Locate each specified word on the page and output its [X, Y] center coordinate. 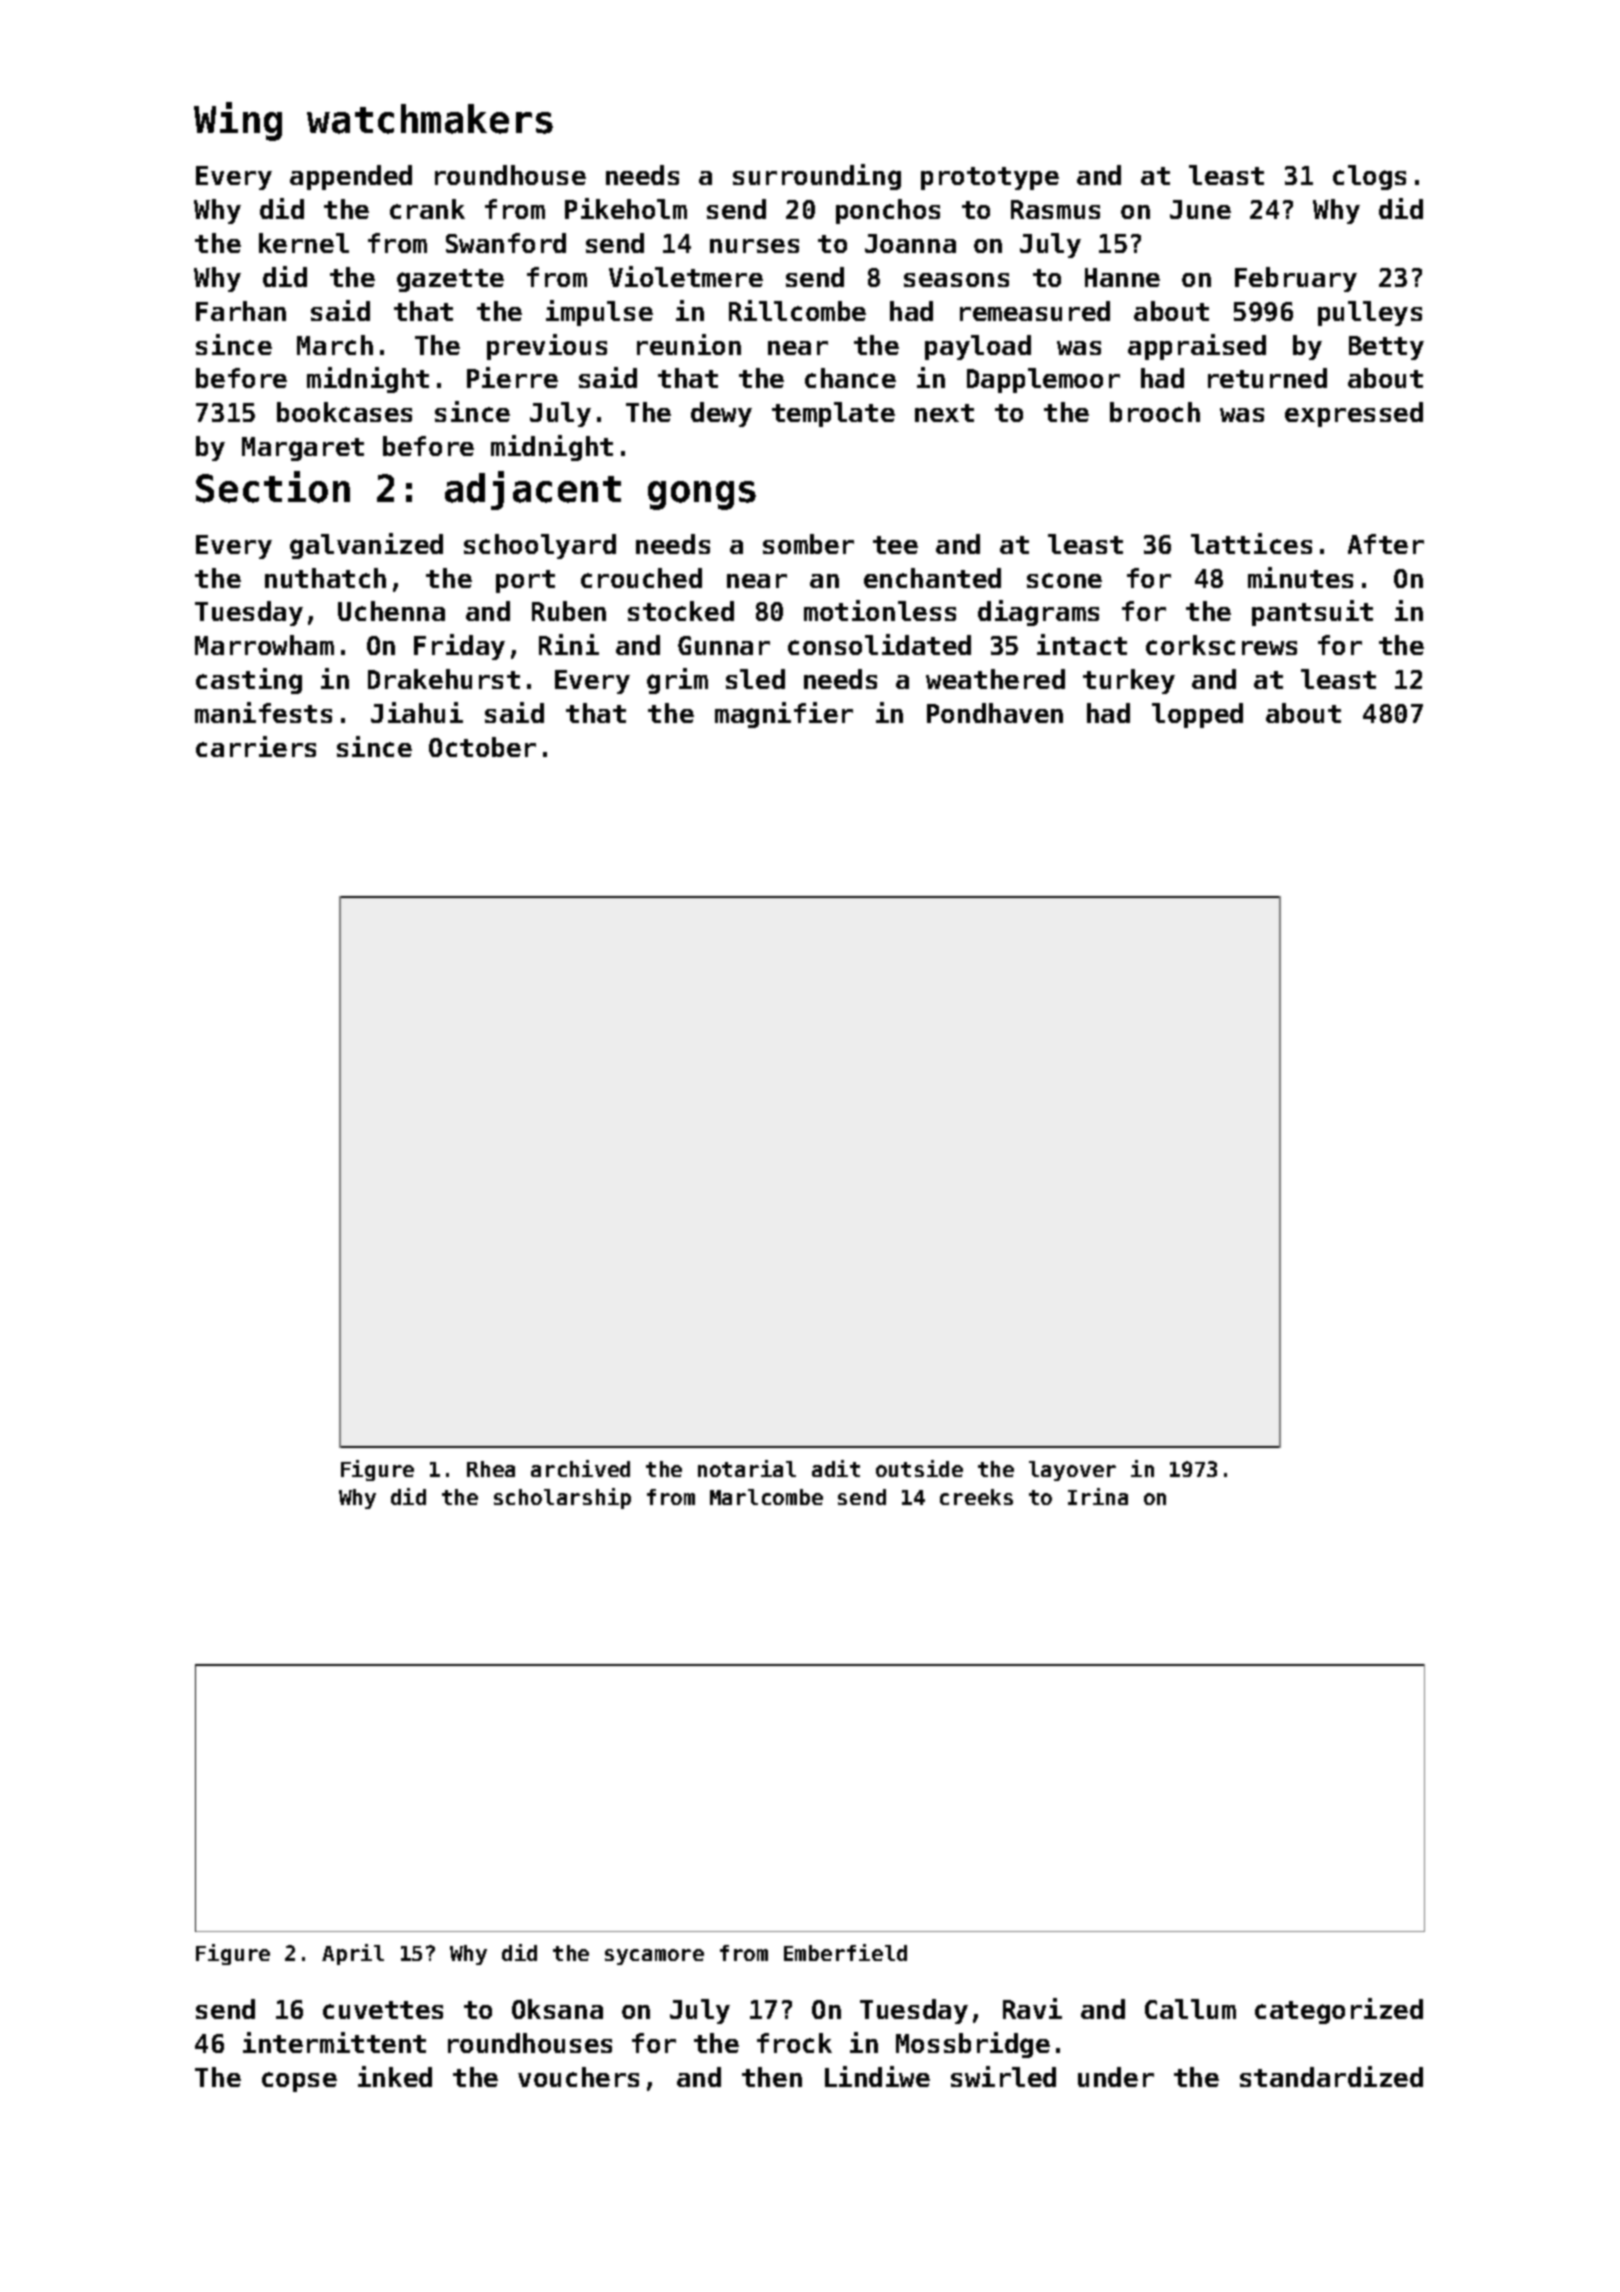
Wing [238, 121]
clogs [1369, 177]
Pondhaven [995, 713]
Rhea [491, 1469]
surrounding [817, 177]
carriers [256, 746]
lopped [1197, 715]
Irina [1098, 1496]
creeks [976, 1497]
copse [299, 2082]
